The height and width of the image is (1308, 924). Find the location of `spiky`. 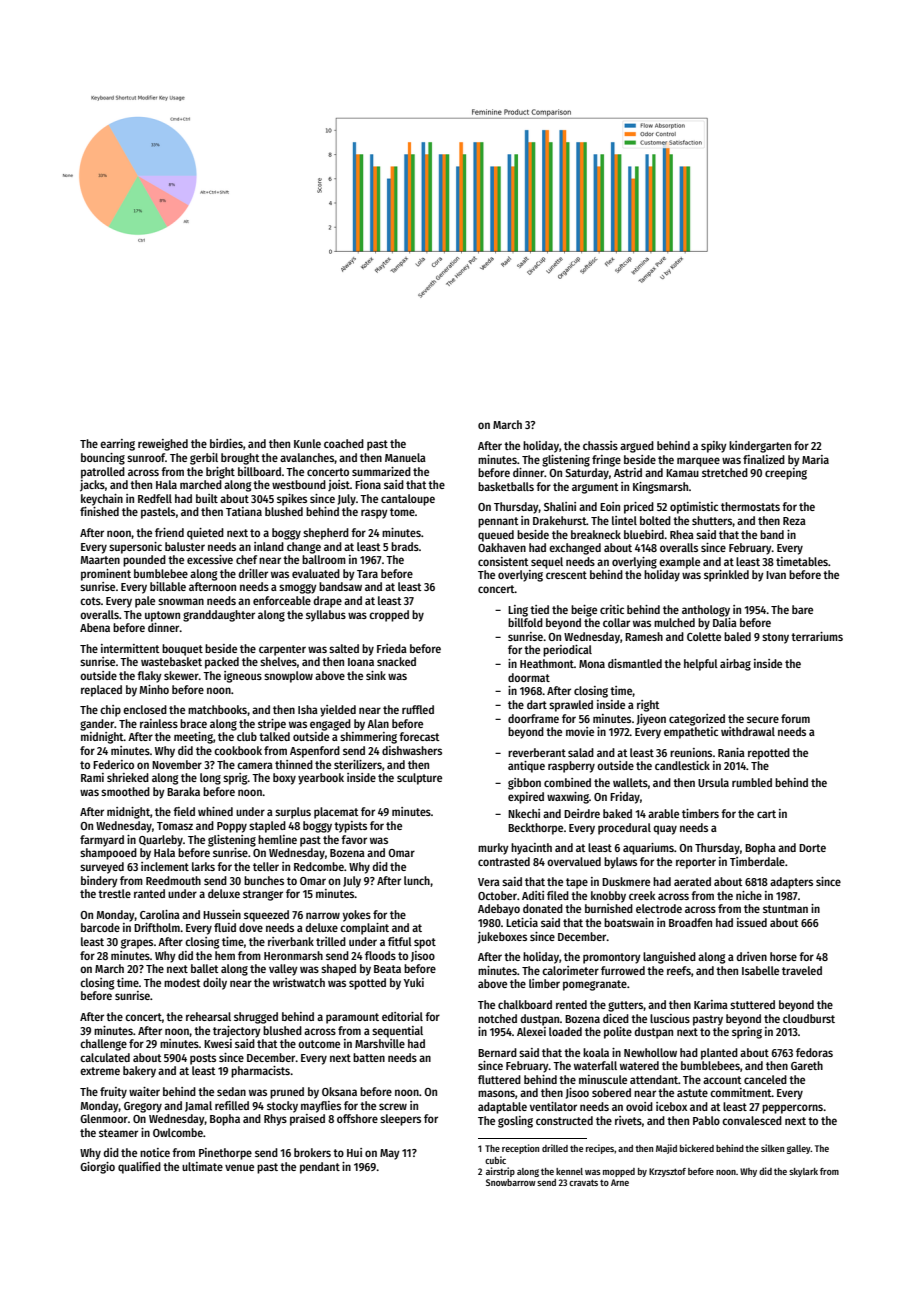

spiky is located at coordinates (714, 447).
